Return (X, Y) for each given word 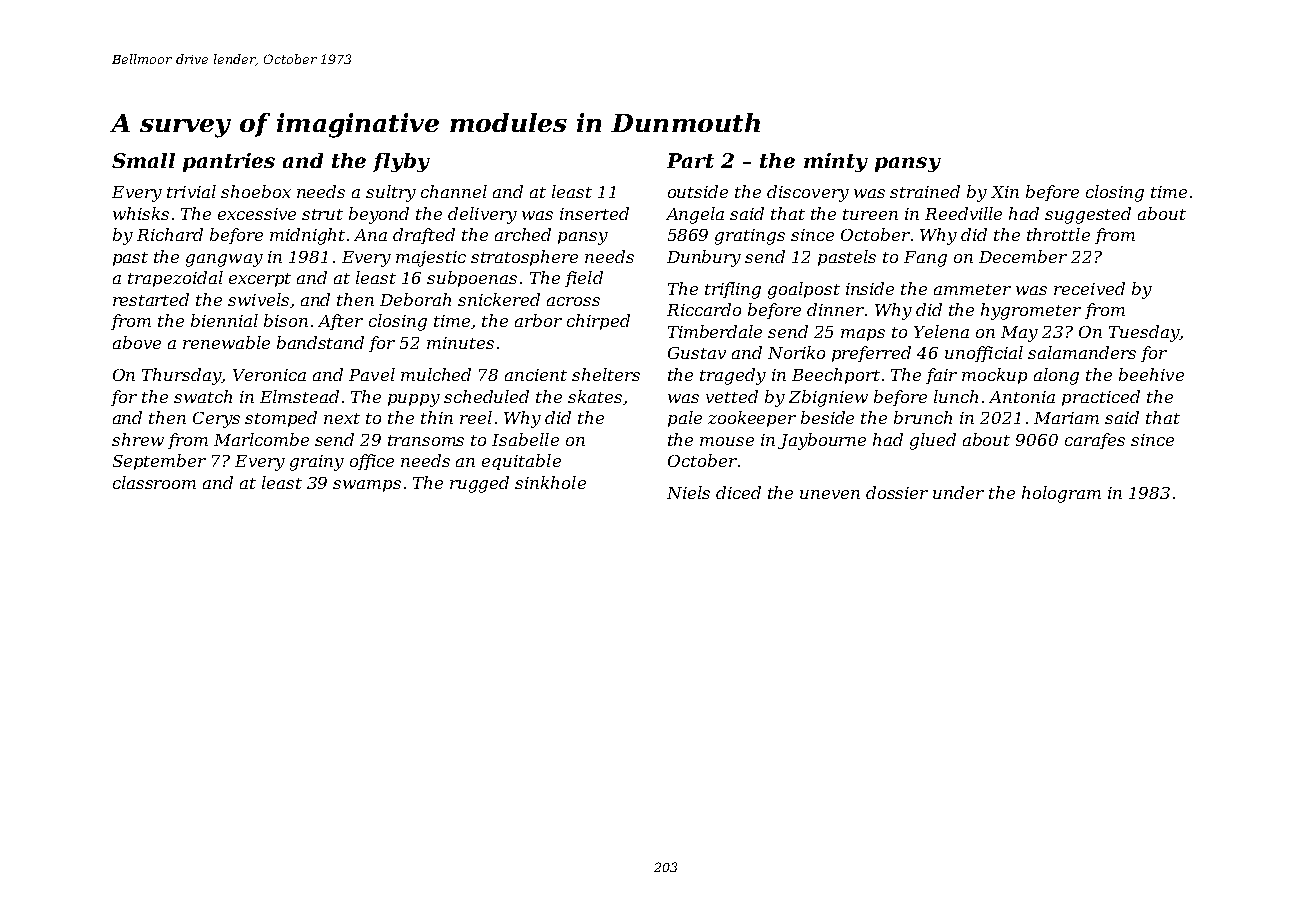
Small (143, 160)
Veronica (269, 375)
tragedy (733, 376)
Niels (688, 492)
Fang (925, 259)
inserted (594, 213)
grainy (317, 463)
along (1056, 376)
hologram (1061, 494)
